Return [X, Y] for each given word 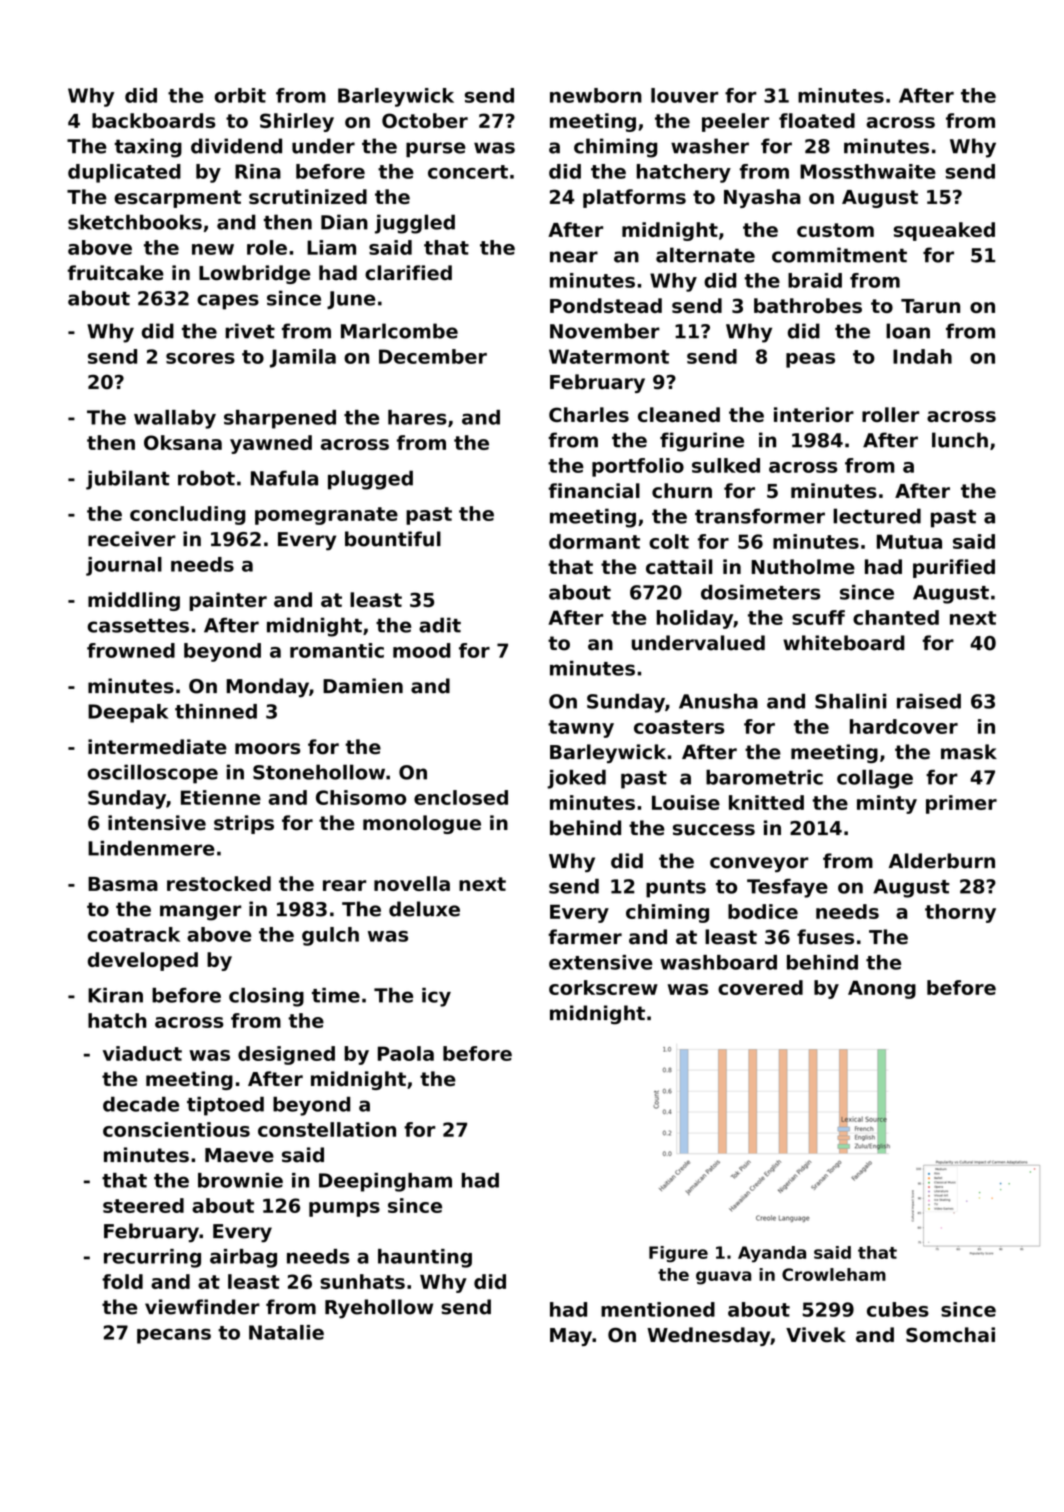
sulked [726, 465]
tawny [581, 729]
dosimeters [760, 592]
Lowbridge [254, 274]
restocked [219, 883]
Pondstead [606, 305]
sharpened [280, 419]
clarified [408, 273]
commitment [839, 255]
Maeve [239, 1155]
